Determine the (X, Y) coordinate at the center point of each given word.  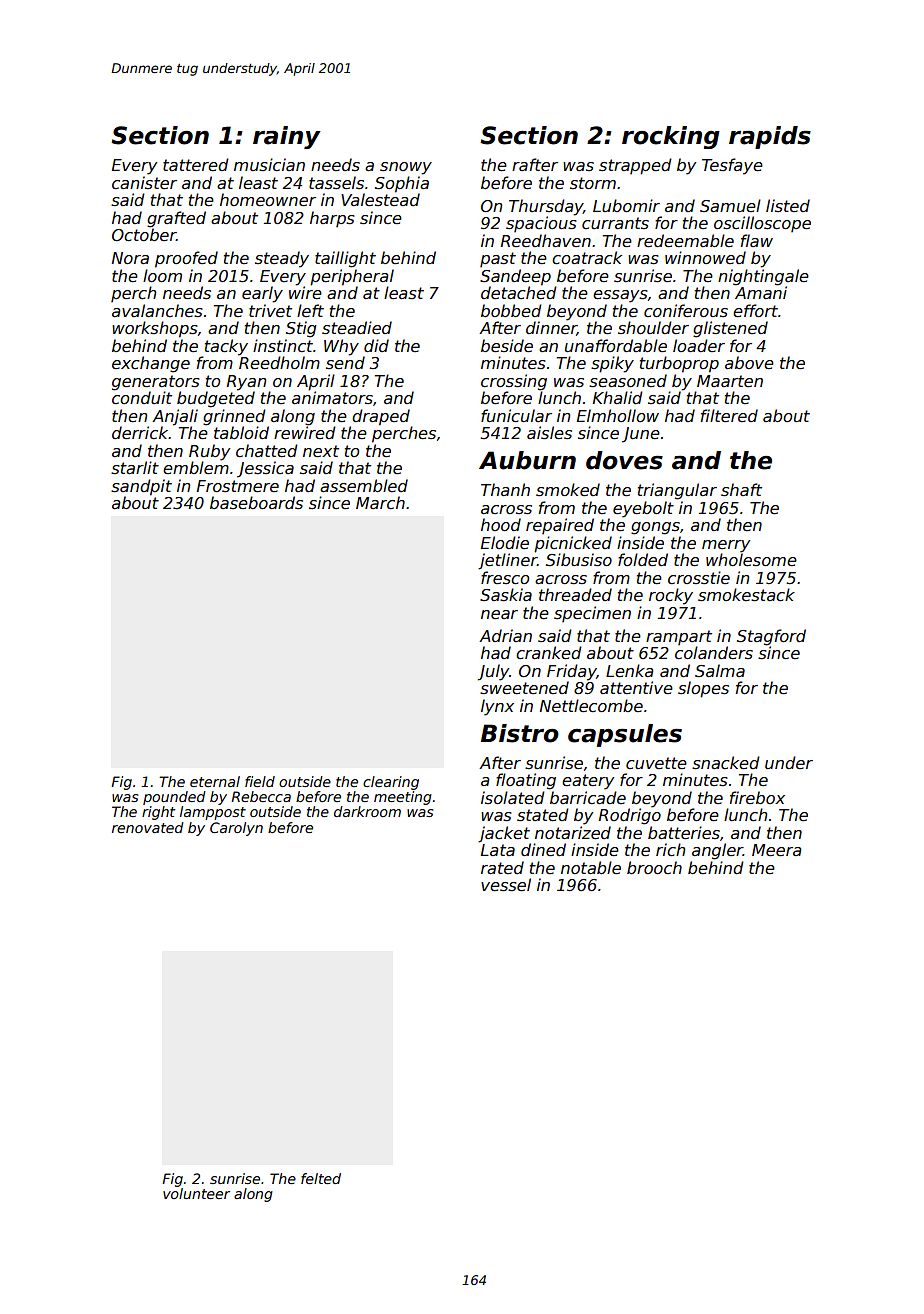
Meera (777, 850)
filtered (729, 416)
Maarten (730, 381)
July (494, 672)
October (144, 235)
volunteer (196, 1193)
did (376, 345)
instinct (283, 346)
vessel (506, 885)
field (260, 781)
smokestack (746, 595)
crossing (514, 382)
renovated (148, 827)
